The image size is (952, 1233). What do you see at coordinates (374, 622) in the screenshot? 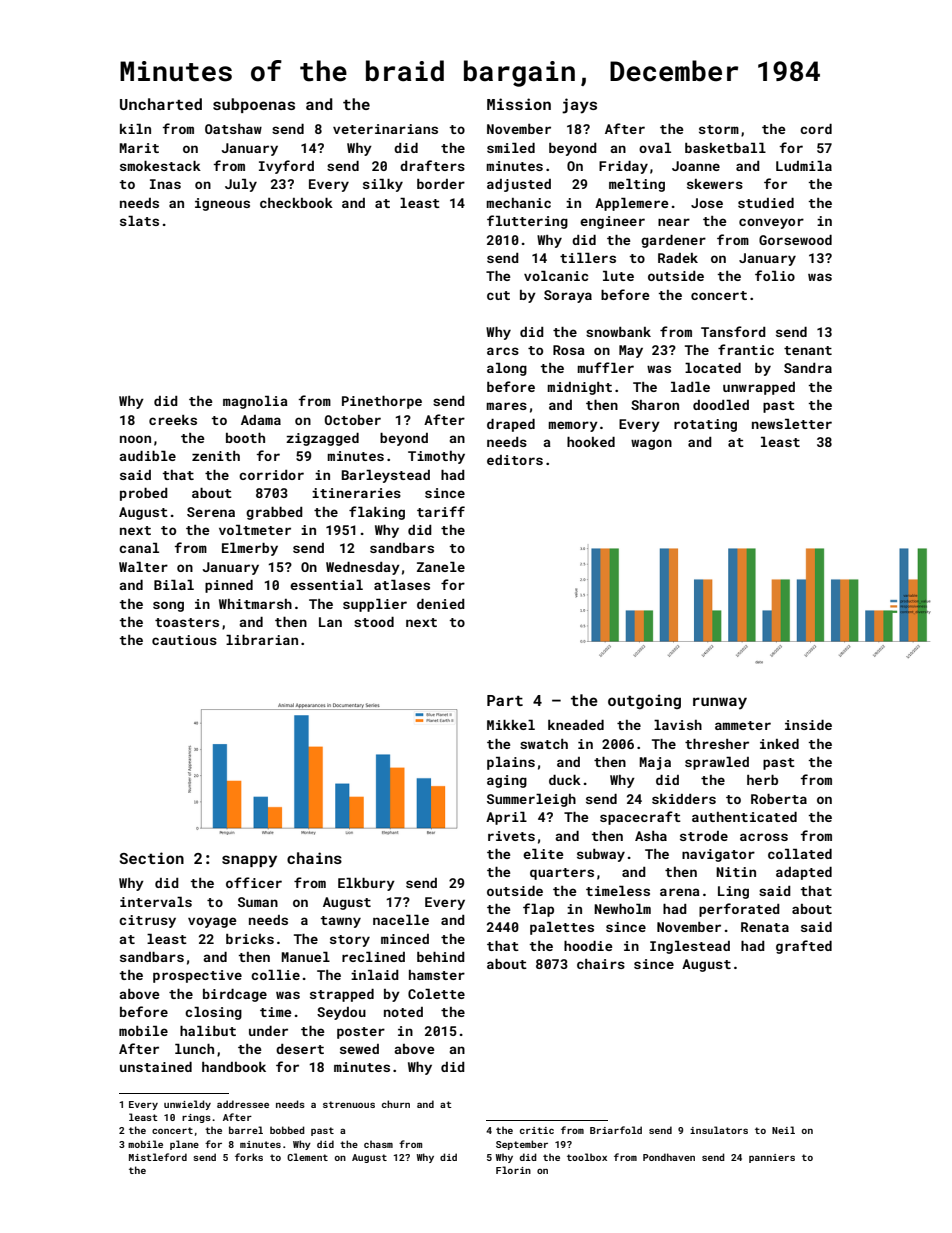
I see `stood` at bounding box center [374, 622].
